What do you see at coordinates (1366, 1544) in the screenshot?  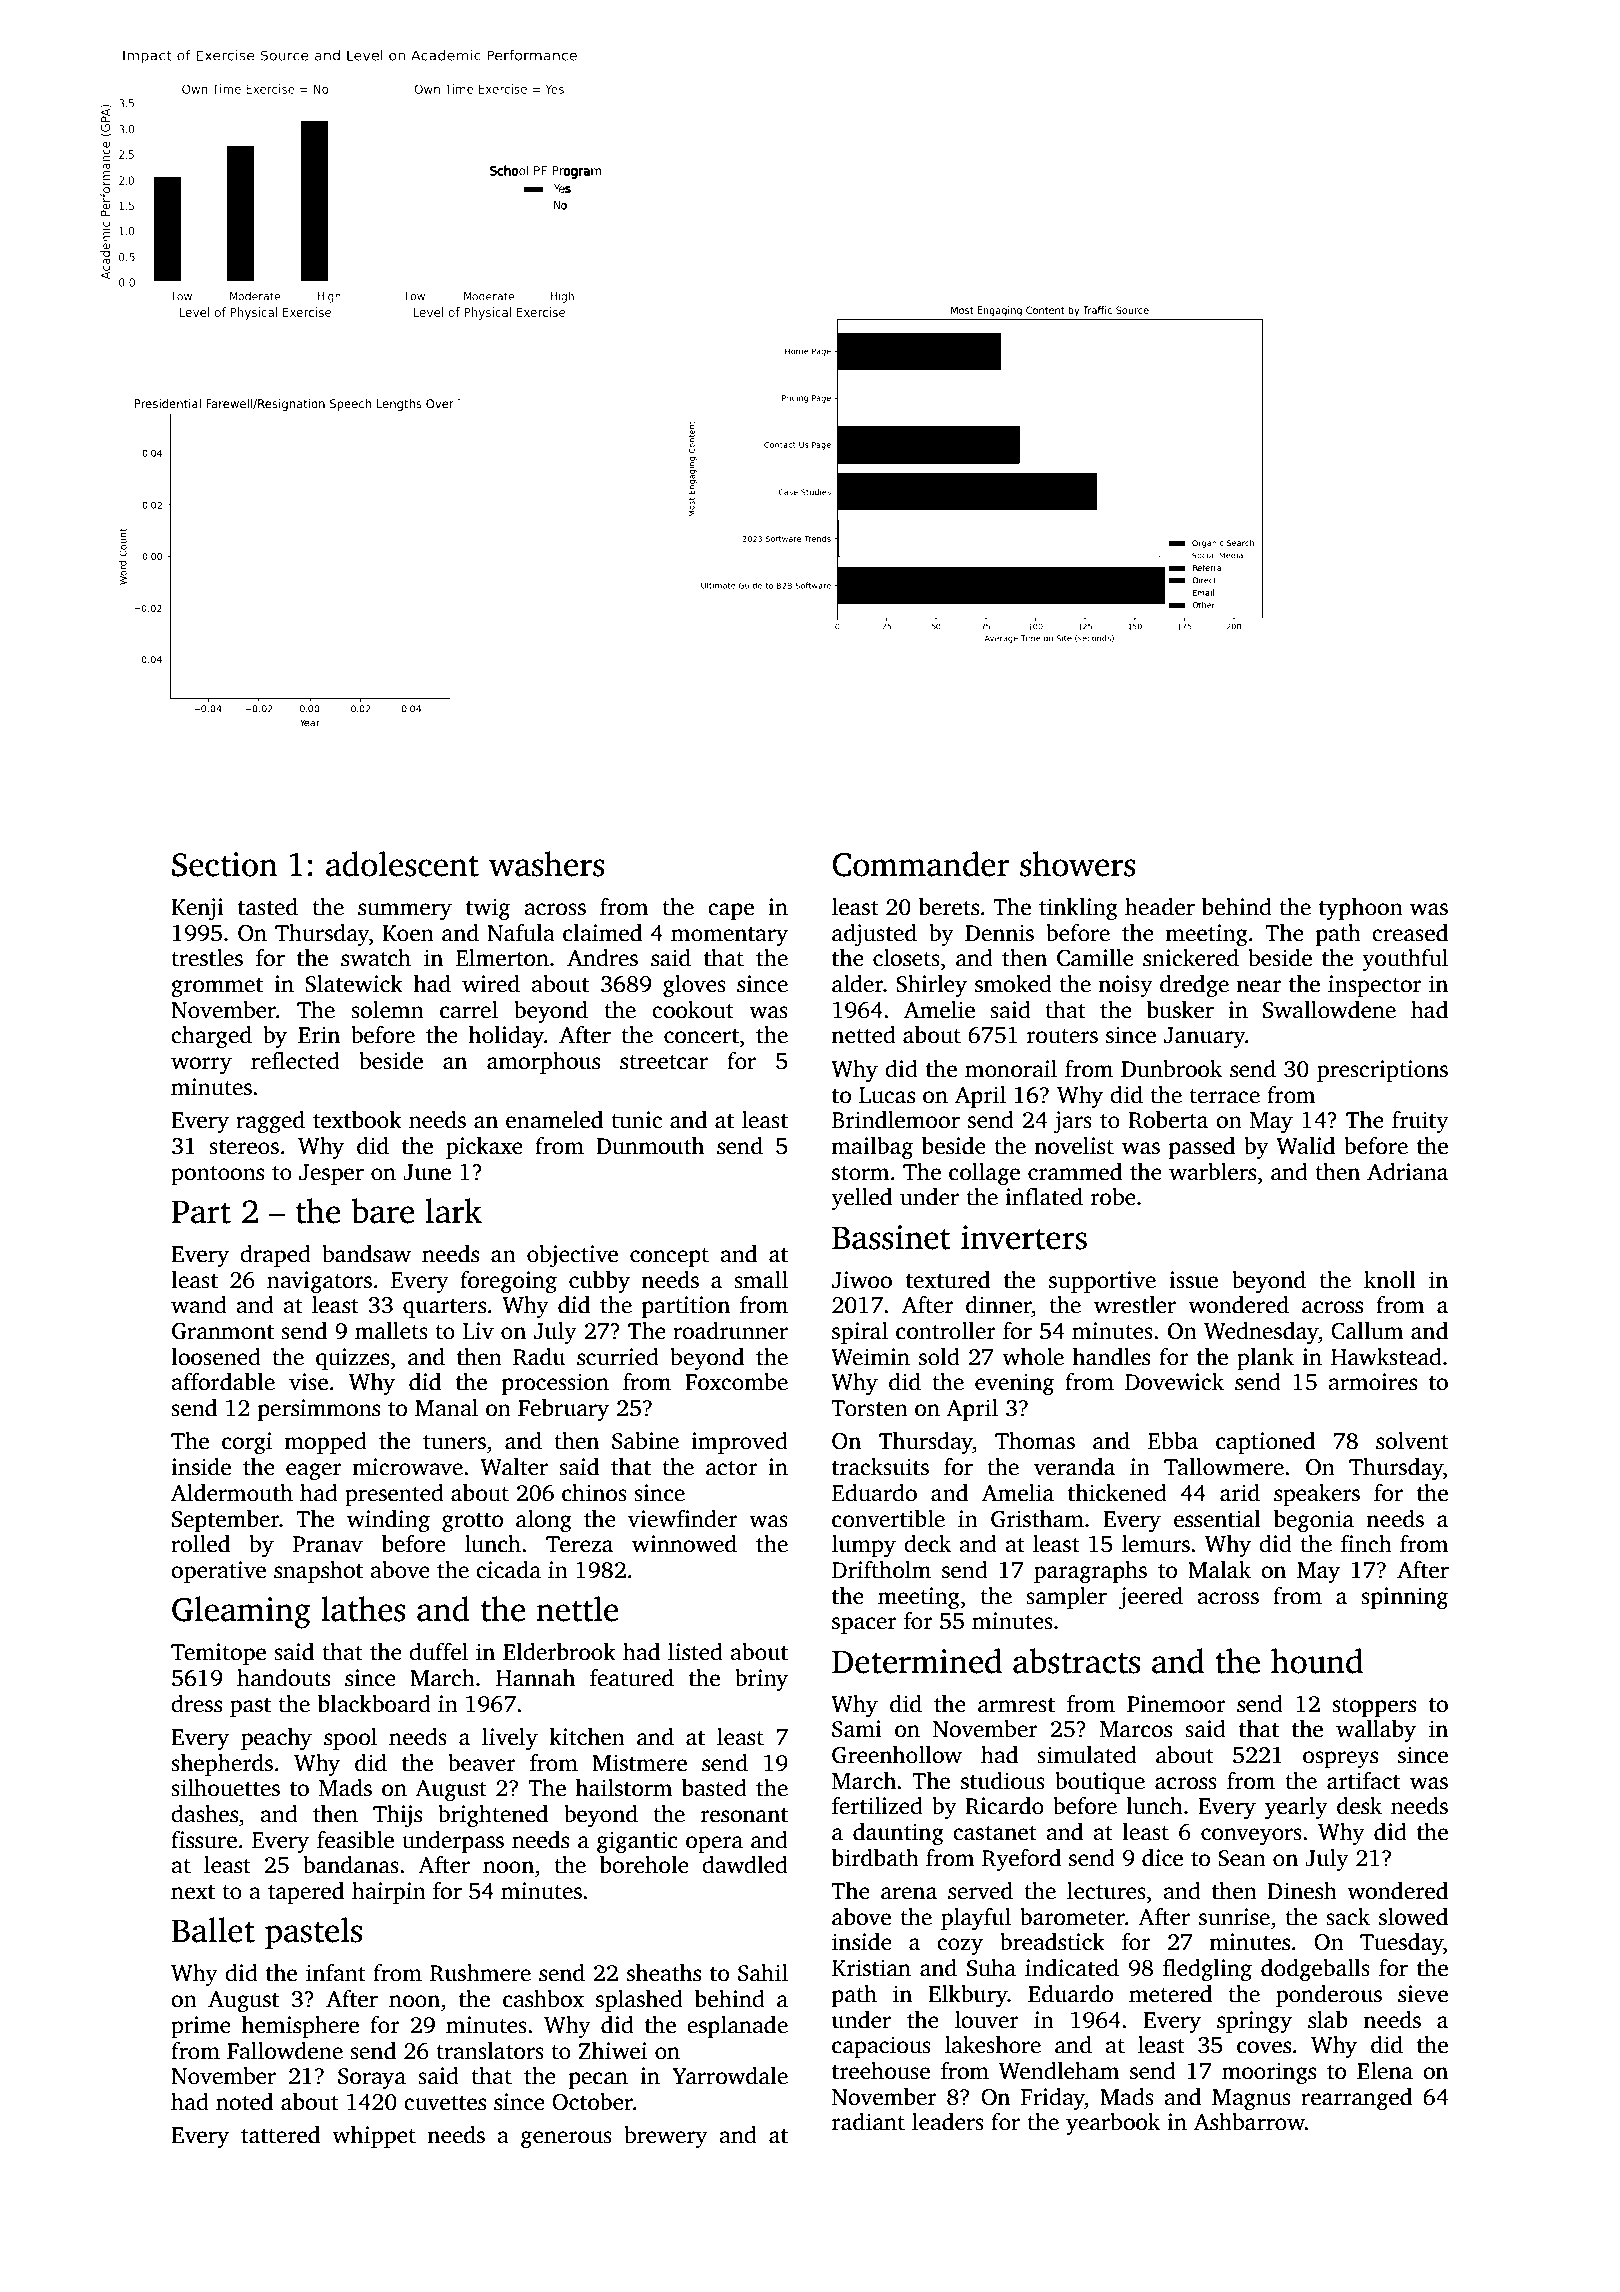 I see `finch` at bounding box center [1366, 1544].
